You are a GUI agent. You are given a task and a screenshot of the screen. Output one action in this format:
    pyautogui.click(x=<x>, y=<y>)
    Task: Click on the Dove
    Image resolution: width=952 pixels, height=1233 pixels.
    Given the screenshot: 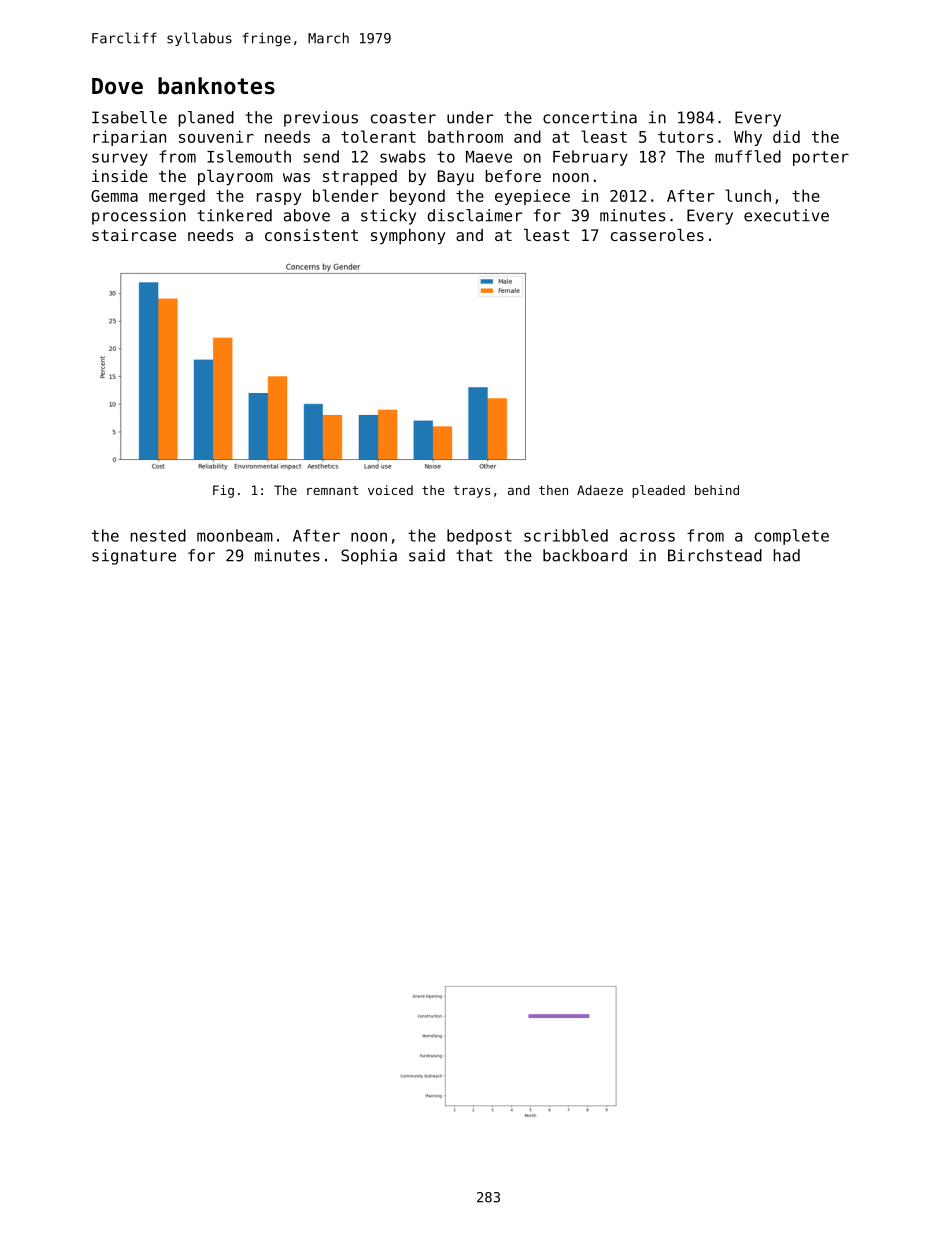 What is the action you would take?
    pyautogui.click(x=117, y=86)
